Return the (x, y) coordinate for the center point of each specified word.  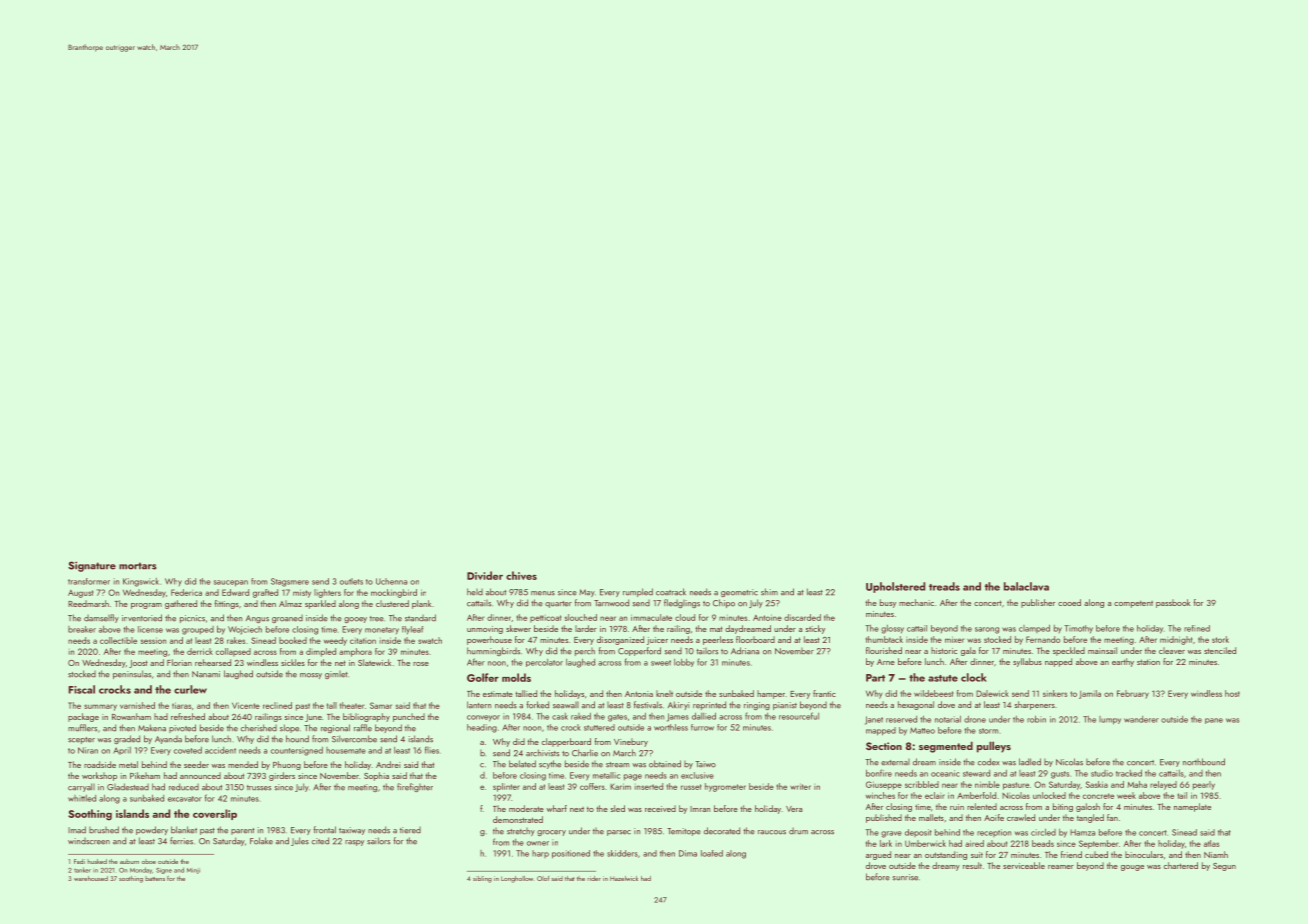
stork (1220, 639)
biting (1063, 807)
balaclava (1026, 586)
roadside (100, 764)
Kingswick (141, 582)
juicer (657, 641)
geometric (739, 593)
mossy (311, 676)
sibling (482, 879)
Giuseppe (884, 785)
